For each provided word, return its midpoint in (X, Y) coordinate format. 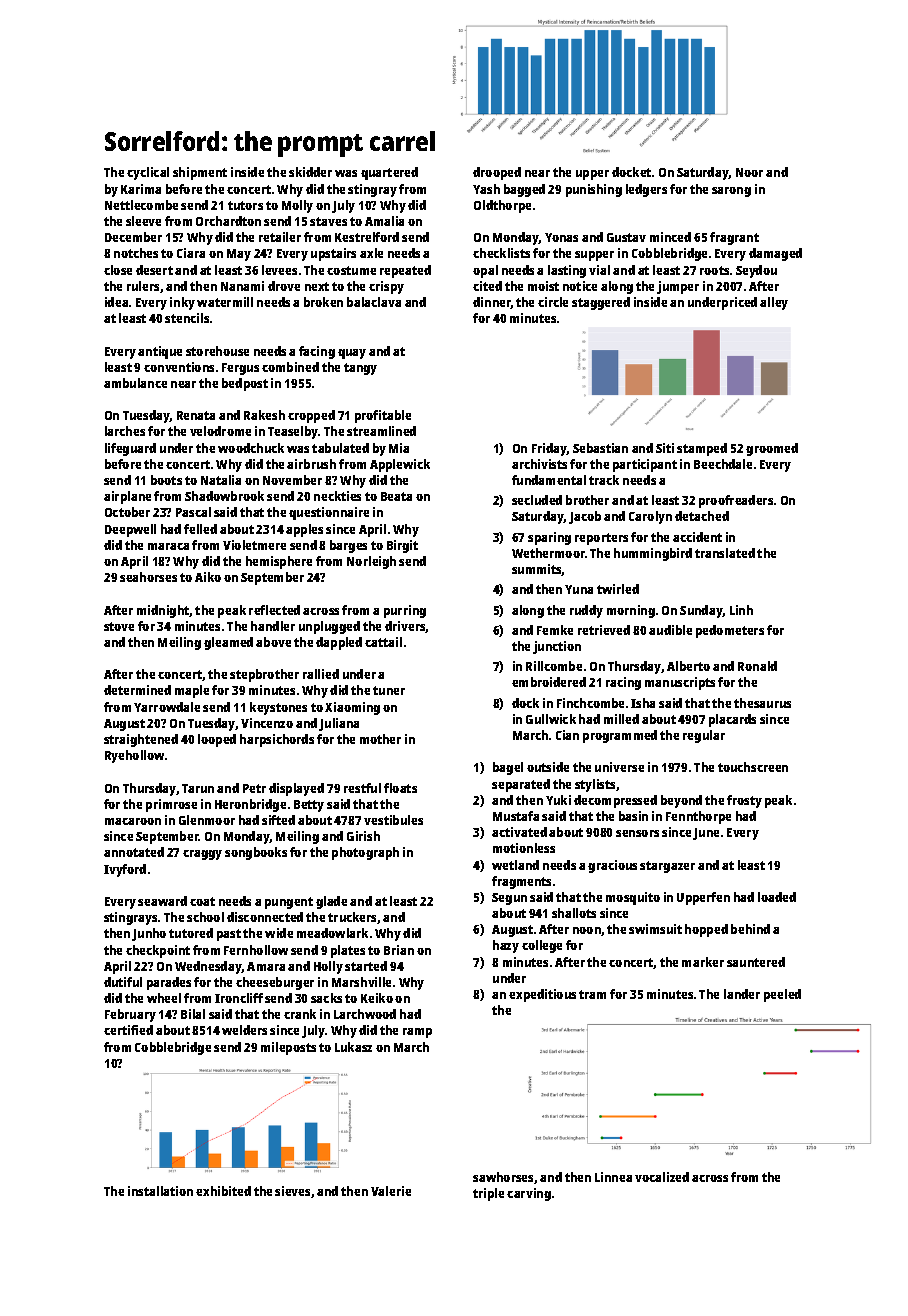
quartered (389, 173)
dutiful (123, 982)
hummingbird (653, 554)
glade (331, 902)
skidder (310, 172)
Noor (749, 172)
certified (128, 1030)
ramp (417, 1033)
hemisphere (279, 562)
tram (592, 994)
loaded (777, 897)
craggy (202, 855)
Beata (396, 496)
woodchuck (251, 448)
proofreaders (736, 501)
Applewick (400, 465)
